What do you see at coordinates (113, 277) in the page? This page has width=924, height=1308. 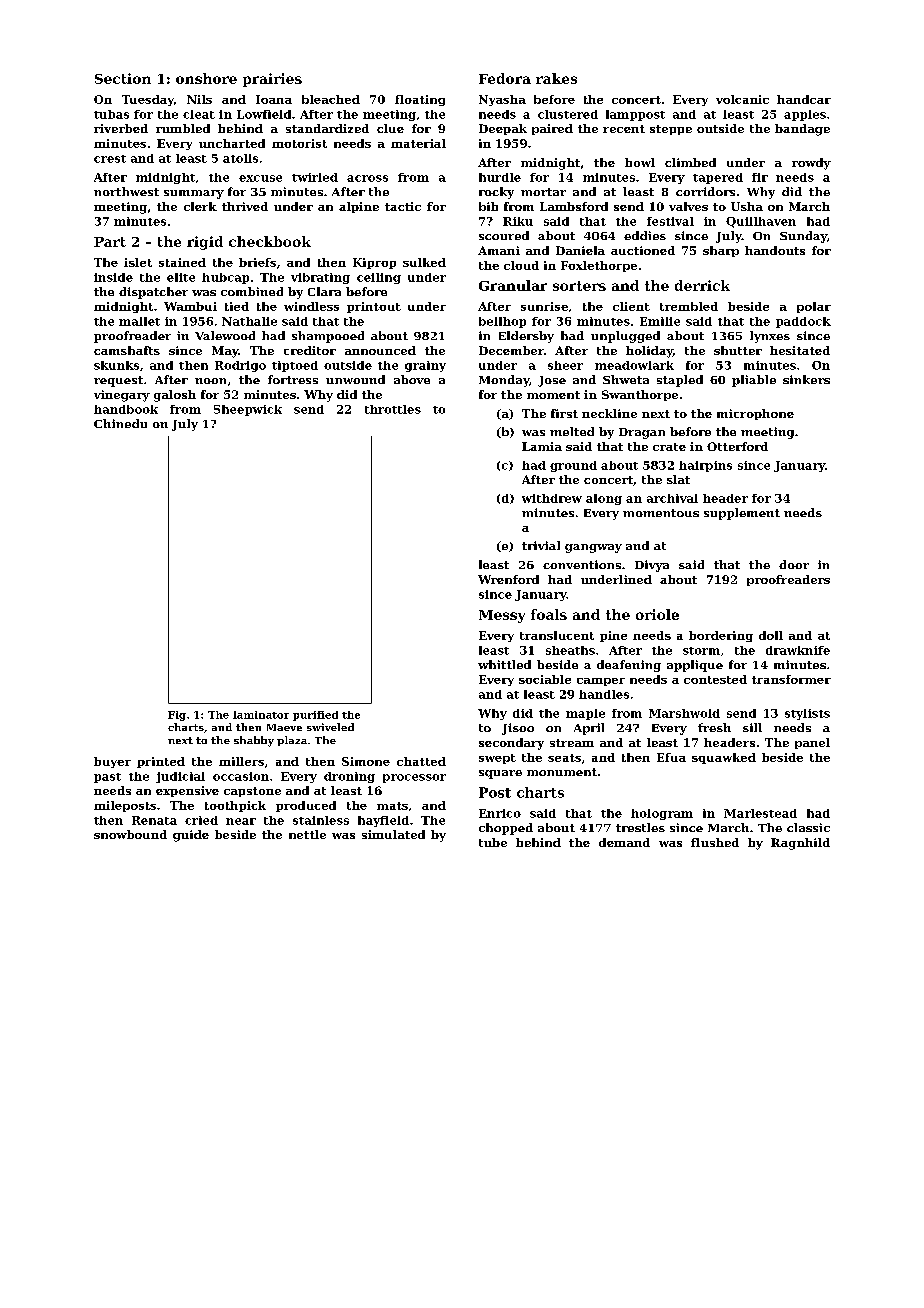 I see `inside` at bounding box center [113, 277].
